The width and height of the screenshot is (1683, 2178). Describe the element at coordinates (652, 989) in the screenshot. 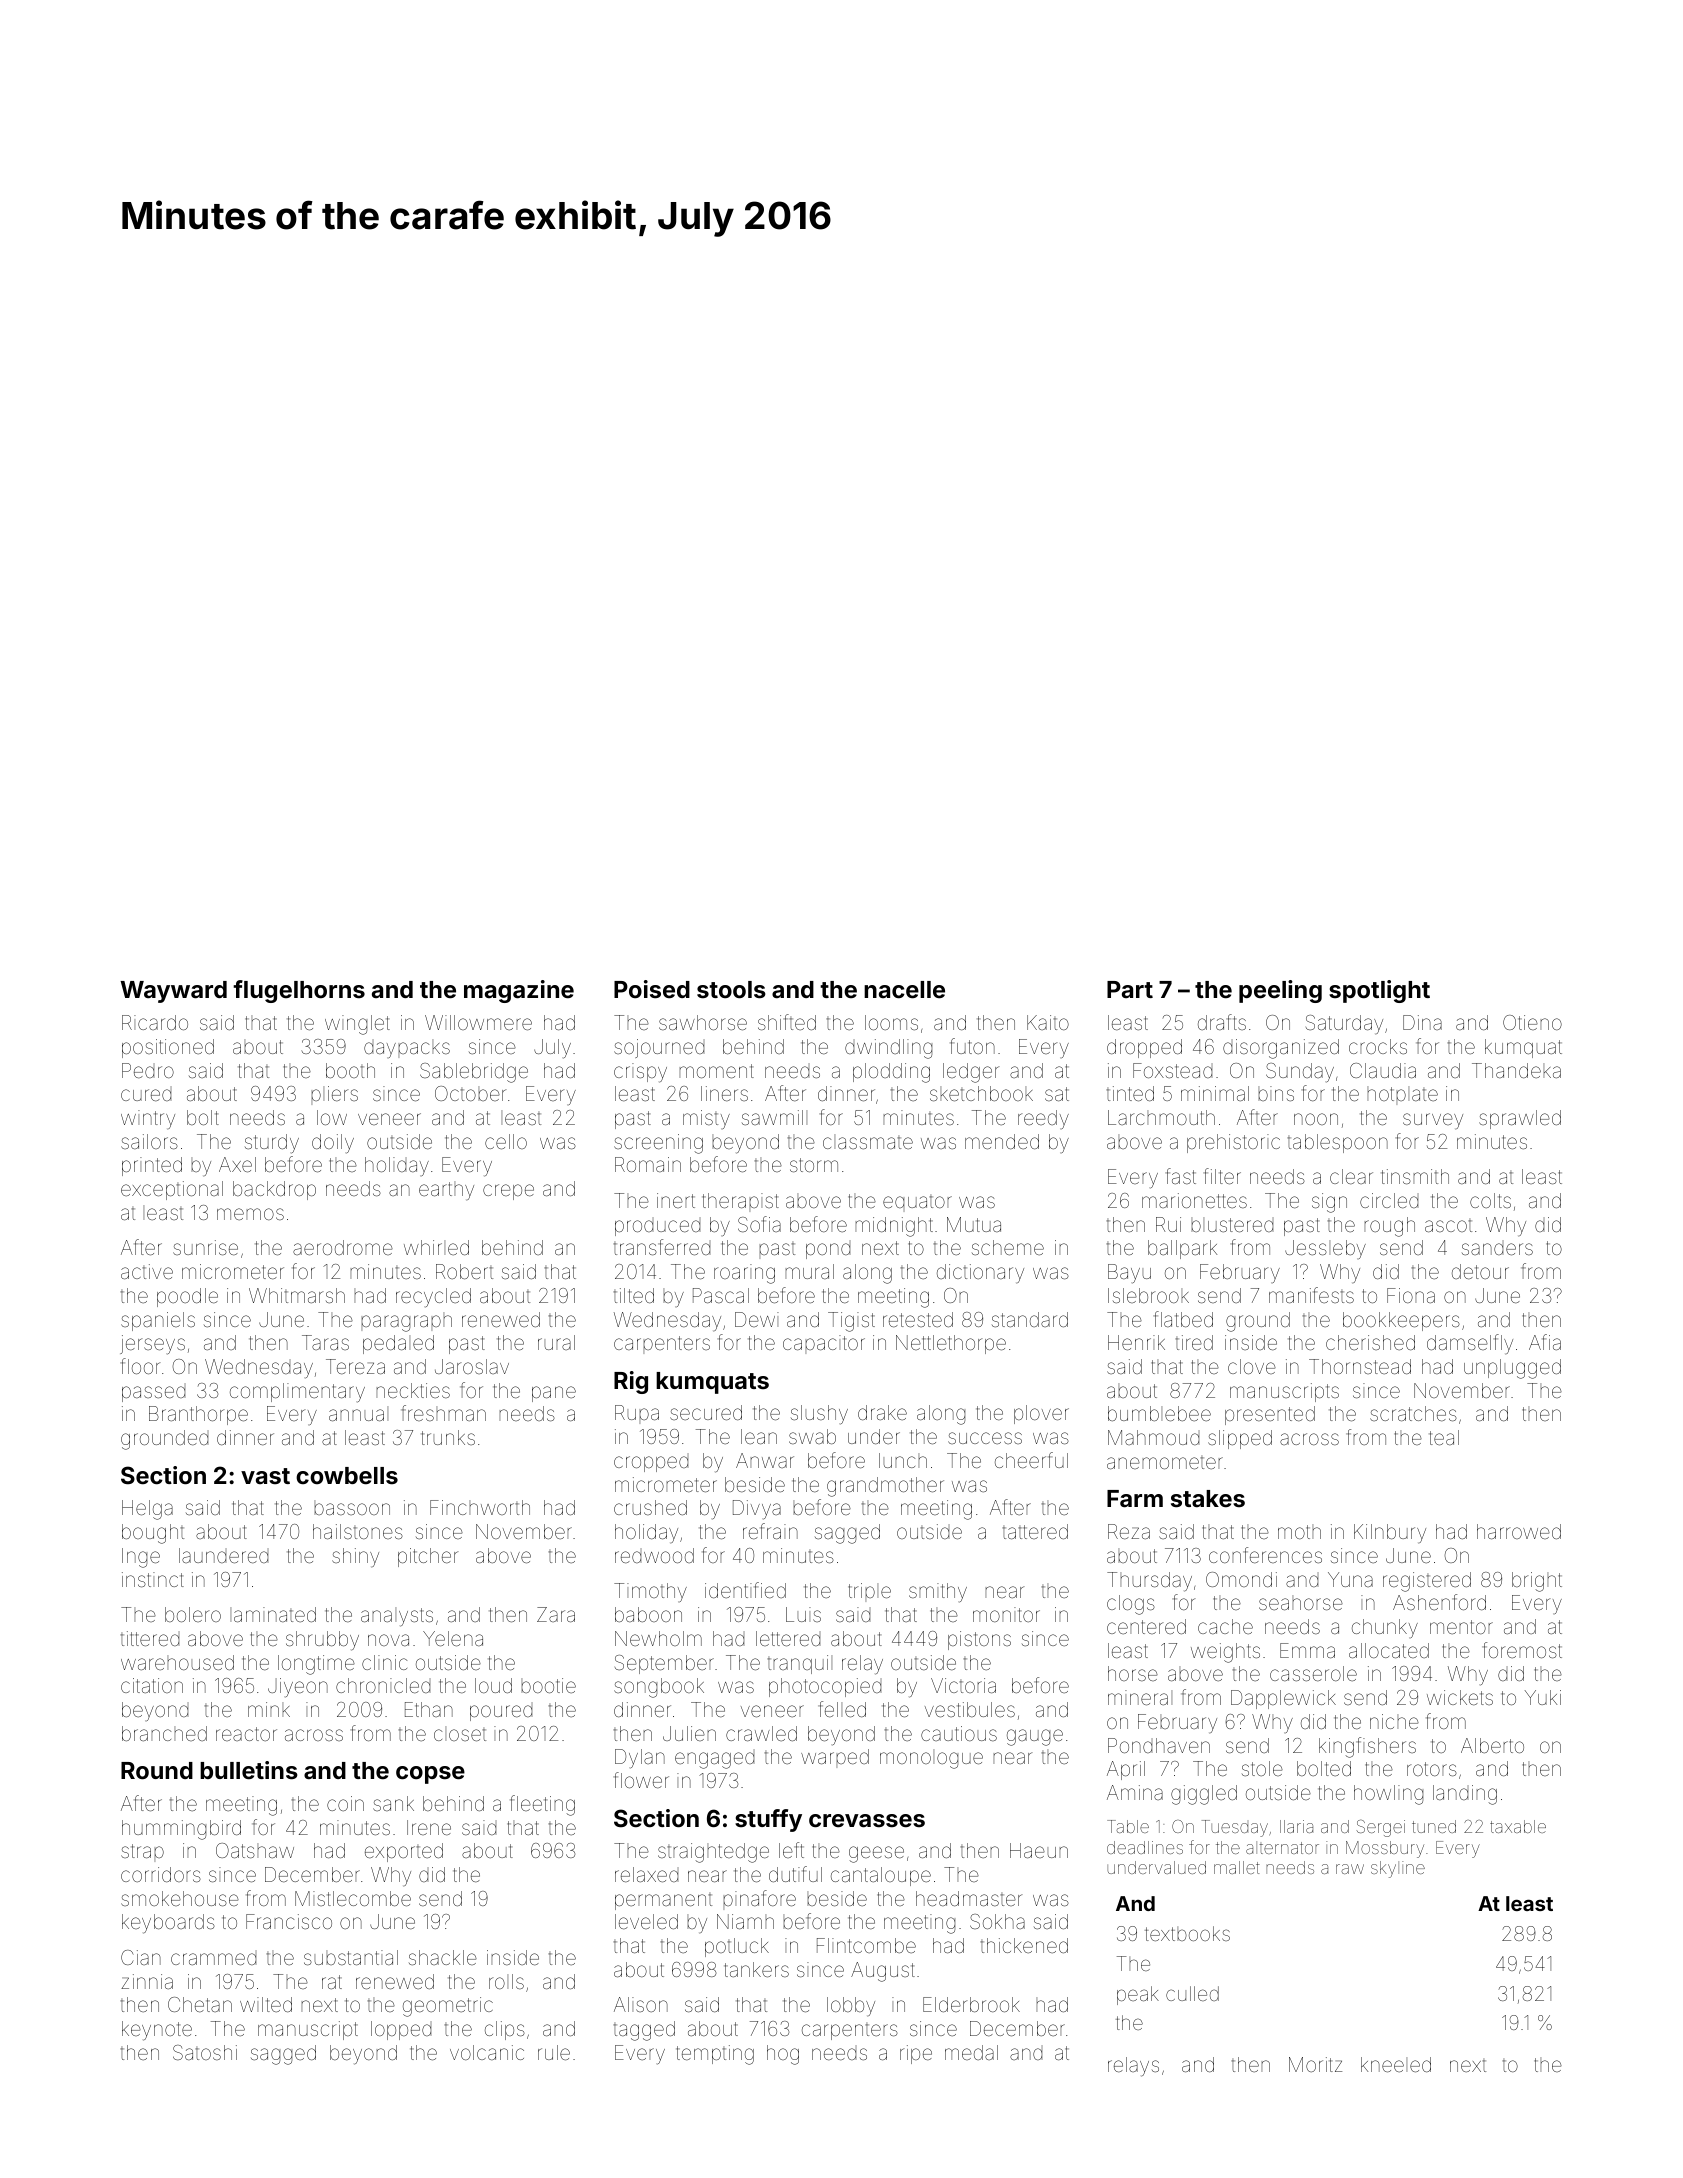

I see `Poised` at that location.
